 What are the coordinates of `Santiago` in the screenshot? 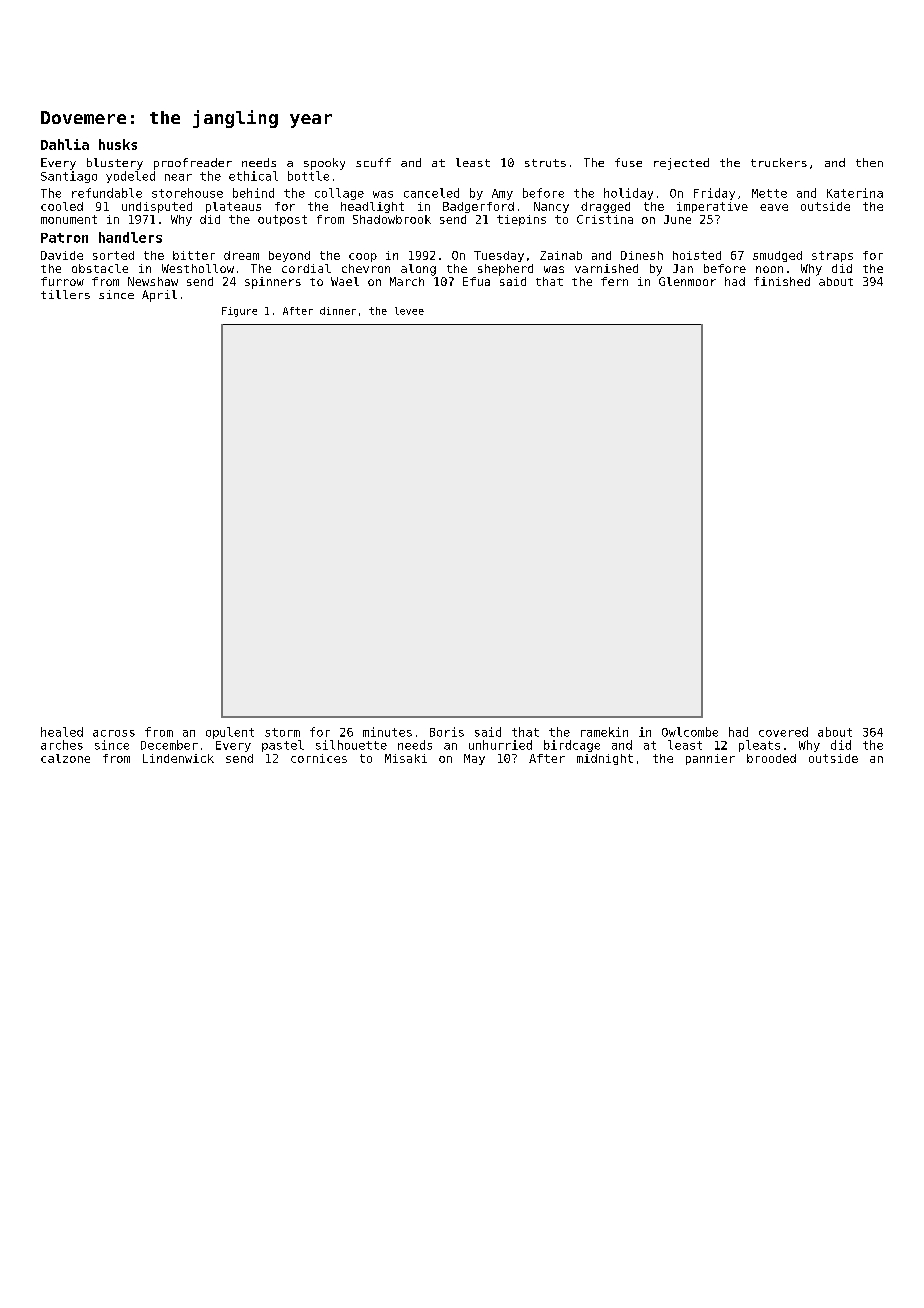 It's located at (69, 177).
